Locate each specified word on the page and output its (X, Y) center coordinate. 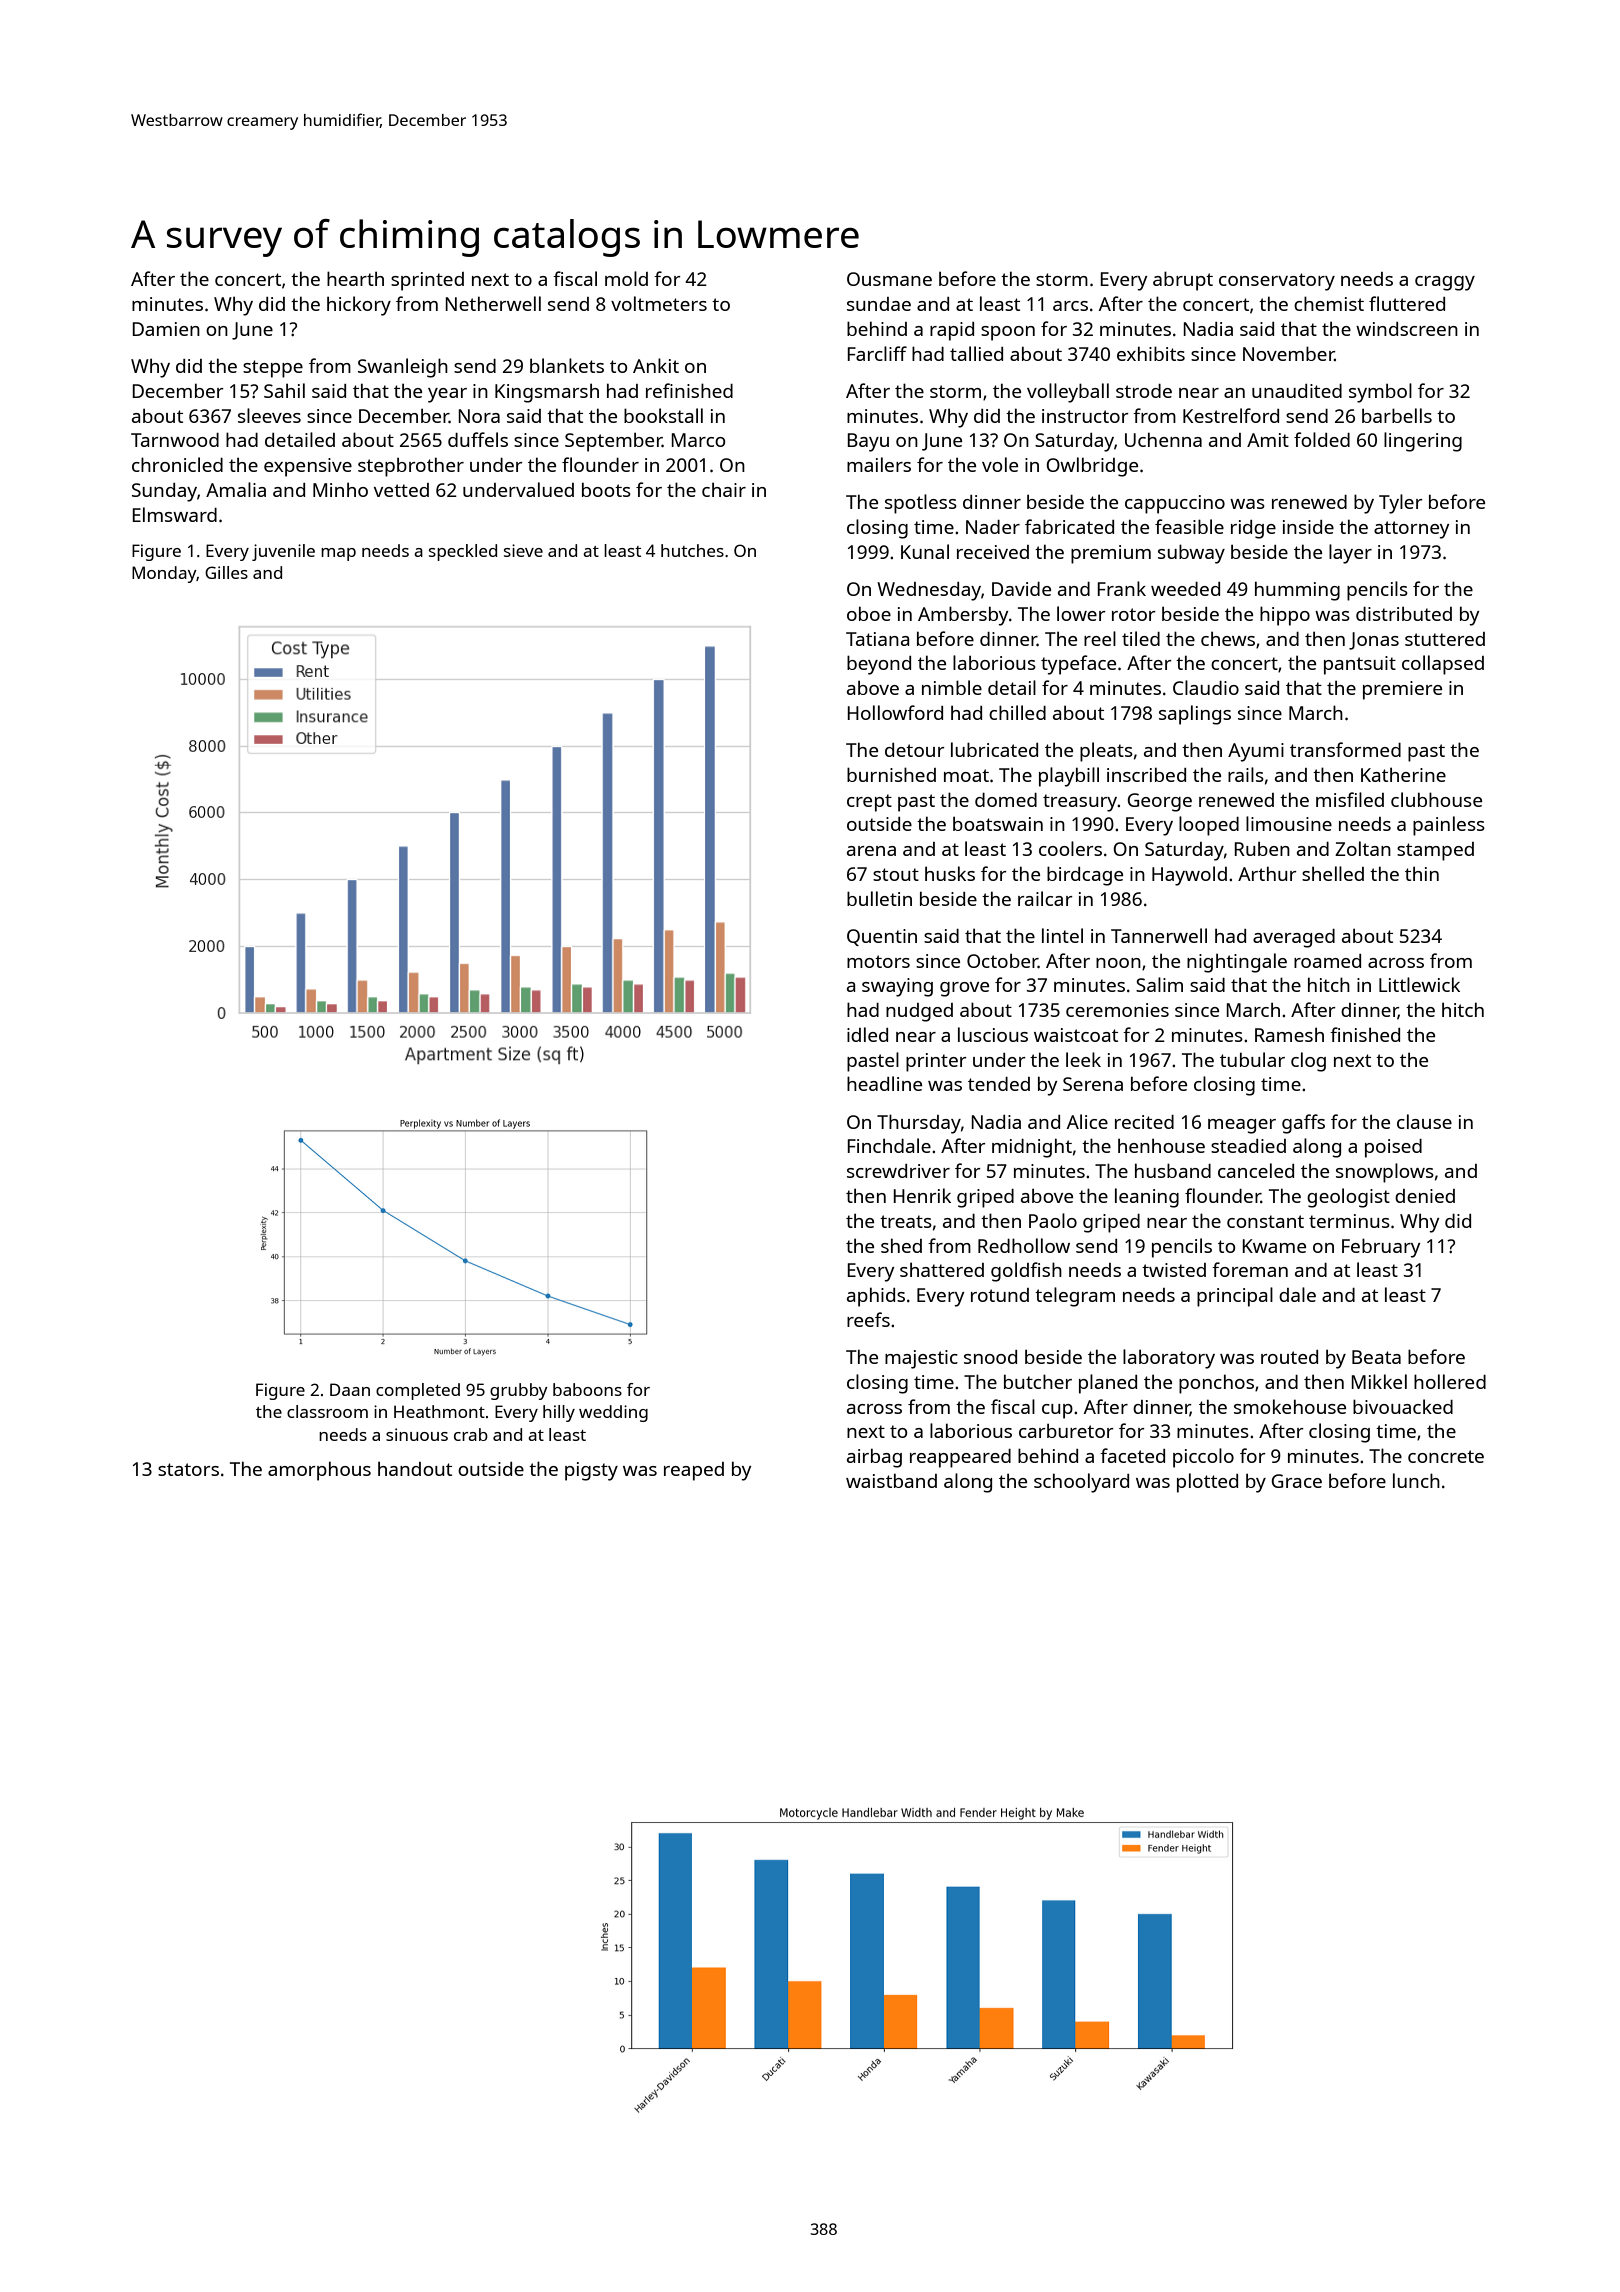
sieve (523, 550)
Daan (350, 1389)
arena (871, 851)
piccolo (1203, 1458)
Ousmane (889, 279)
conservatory (1277, 282)
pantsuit (1360, 665)
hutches (692, 550)
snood (990, 1357)
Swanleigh (403, 368)
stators (188, 1469)
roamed (1327, 961)
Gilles (226, 572)
